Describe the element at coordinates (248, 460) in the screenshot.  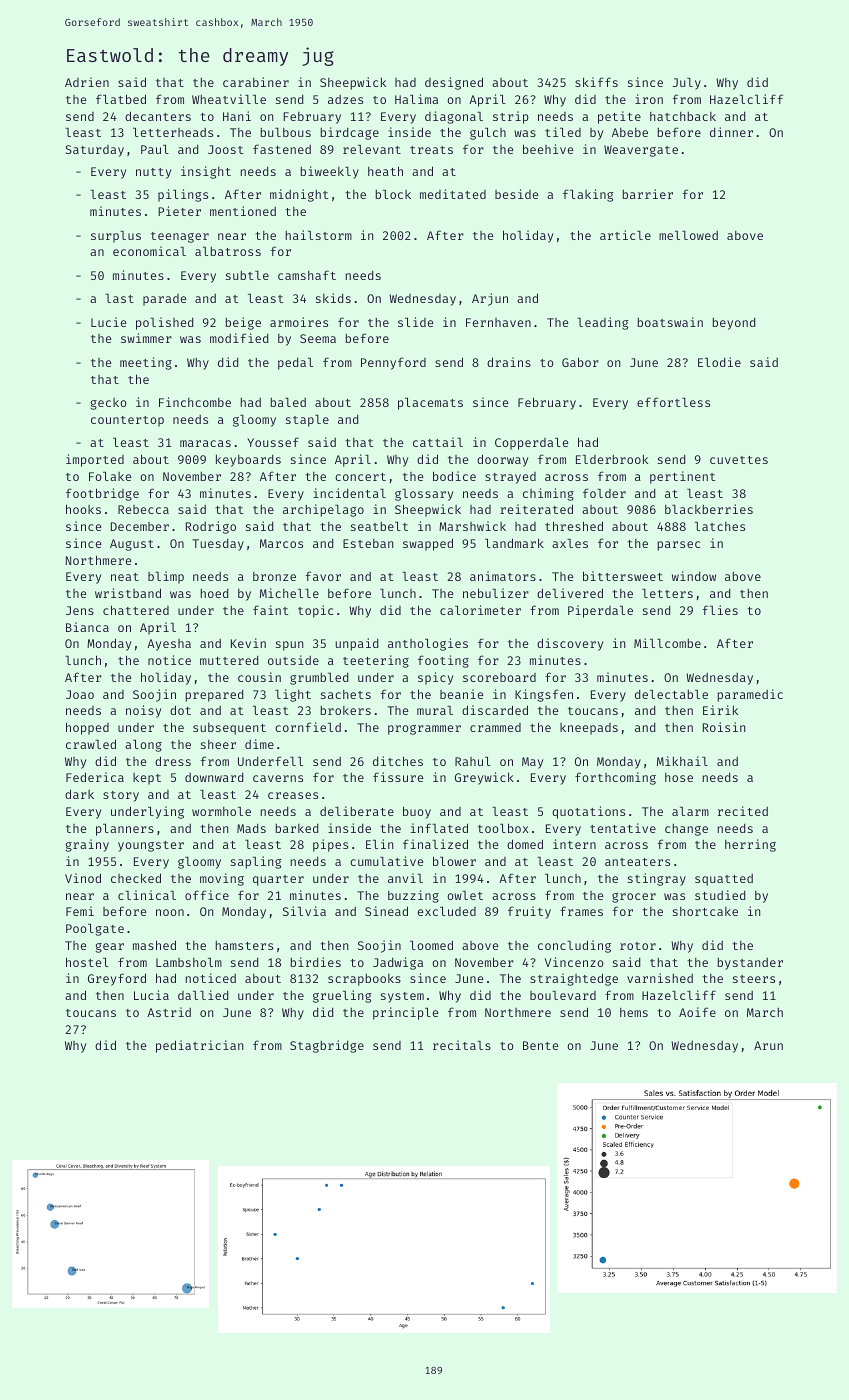
I see `keyboards` at that location.
